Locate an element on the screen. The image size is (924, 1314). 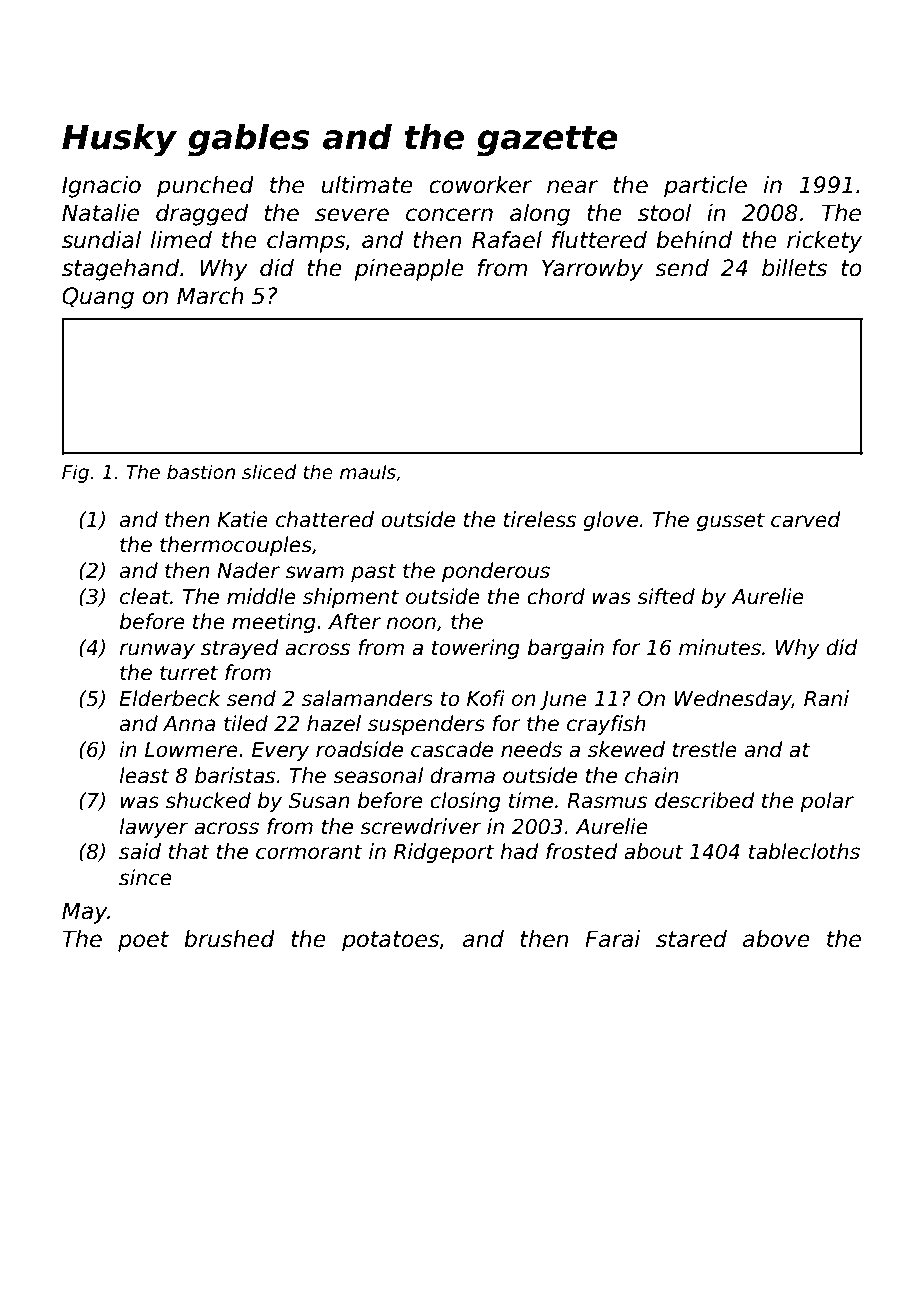
sifted is located at coordinates (666, 596).
